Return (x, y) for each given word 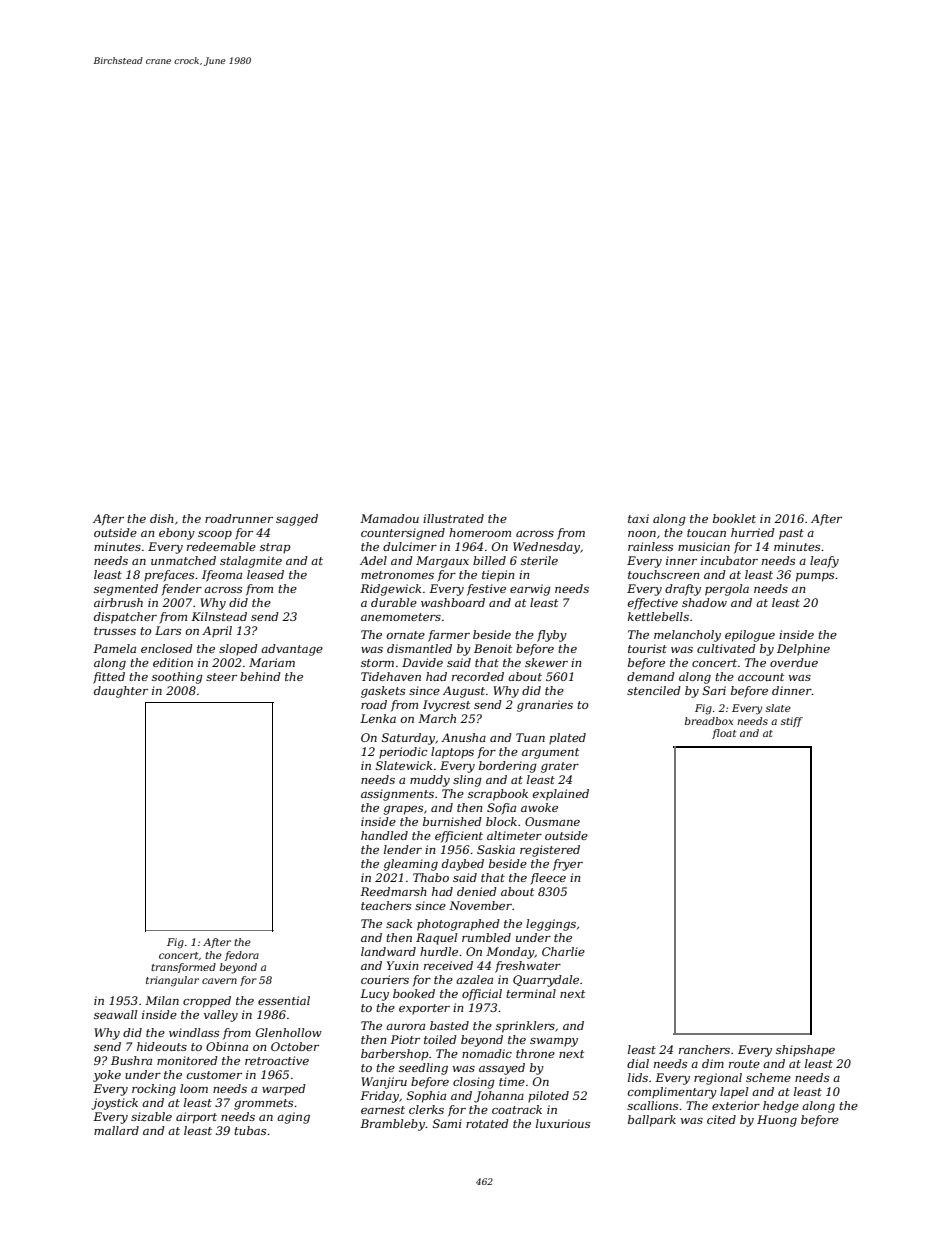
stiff (792, 722)
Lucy (374, 995)
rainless (650, 546)
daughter (121, 692)
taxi (638, 518)
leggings (551, 925)
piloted (548, 1097)
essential (284, 1000)
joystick (114, 1104)
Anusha (463, 737)
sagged (297, 520)
